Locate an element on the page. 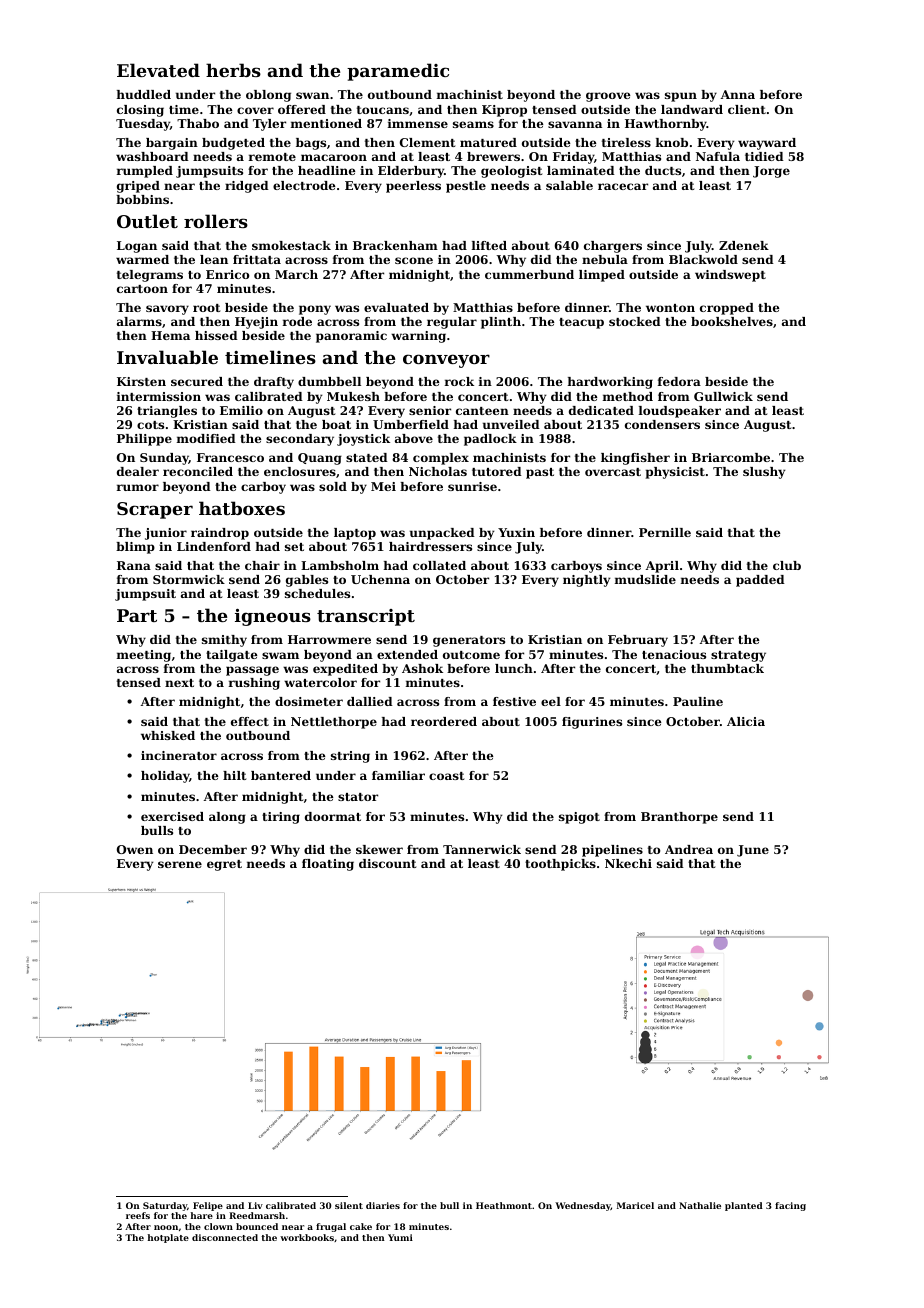 Image resolution: width=924 pixels, height=1308 pixels. Nkechi is located at coordinates (628, 863).
